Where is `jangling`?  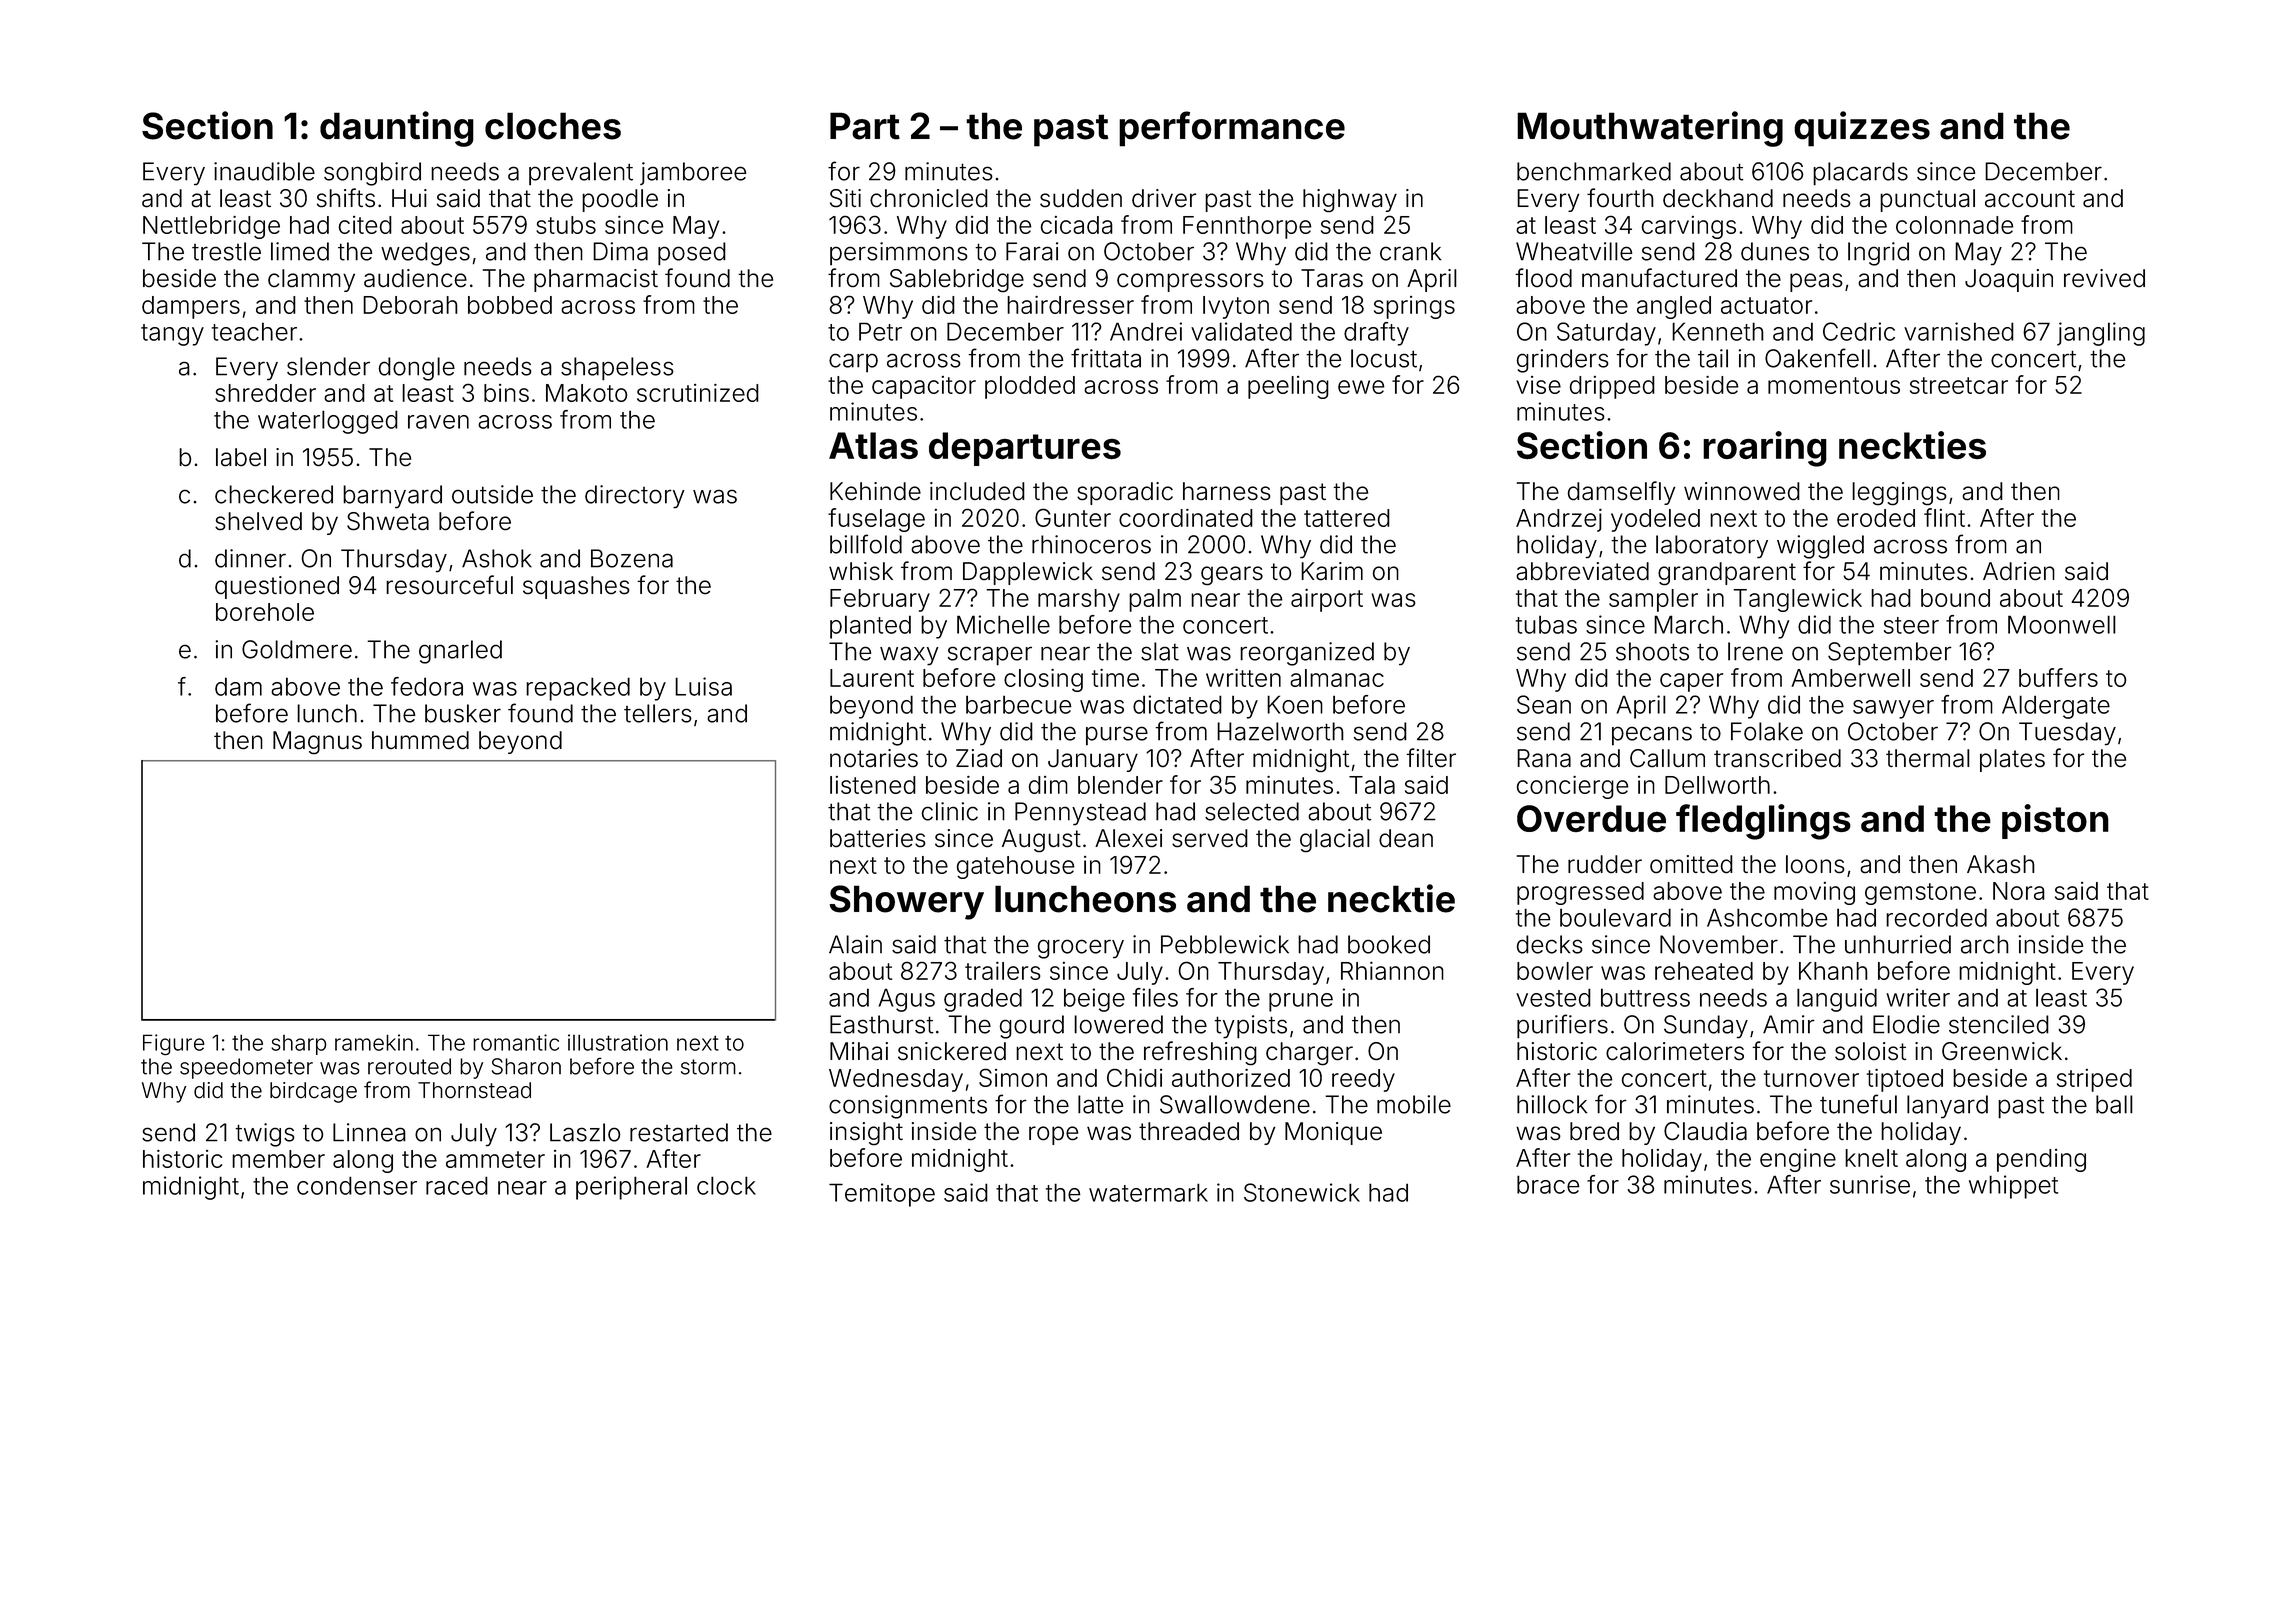 jangling is located at coordinates (2101, 334).
